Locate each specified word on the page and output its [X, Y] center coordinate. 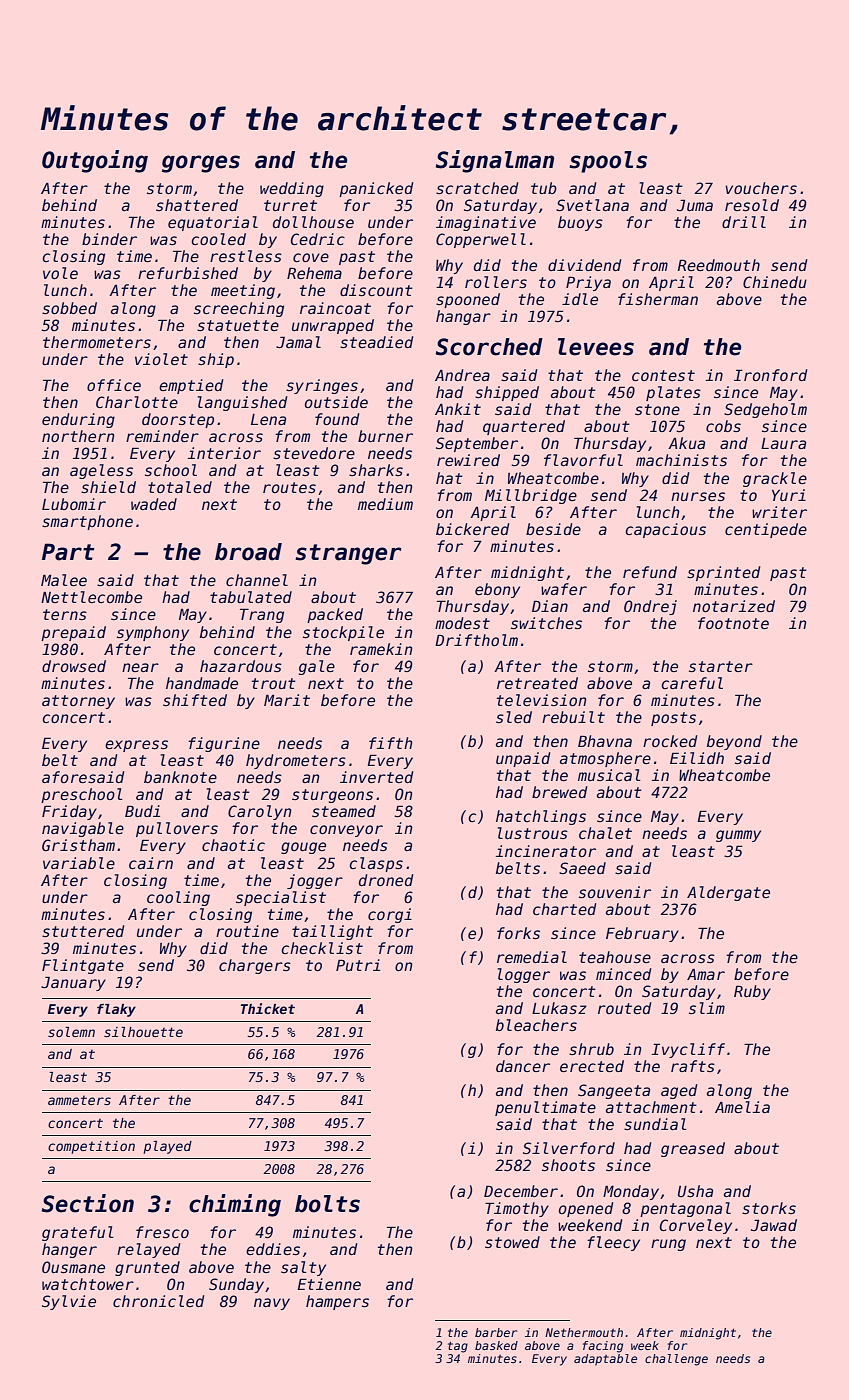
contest [663, 375]
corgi [390, 915]
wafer [564, 589]
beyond [734, 742]
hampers [337, 1302]
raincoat [335, 308]
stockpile [343, 633]
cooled [218, 239]
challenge [676, 1360]
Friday [69, 812]
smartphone [87, 522]
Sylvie [69, 1302]
